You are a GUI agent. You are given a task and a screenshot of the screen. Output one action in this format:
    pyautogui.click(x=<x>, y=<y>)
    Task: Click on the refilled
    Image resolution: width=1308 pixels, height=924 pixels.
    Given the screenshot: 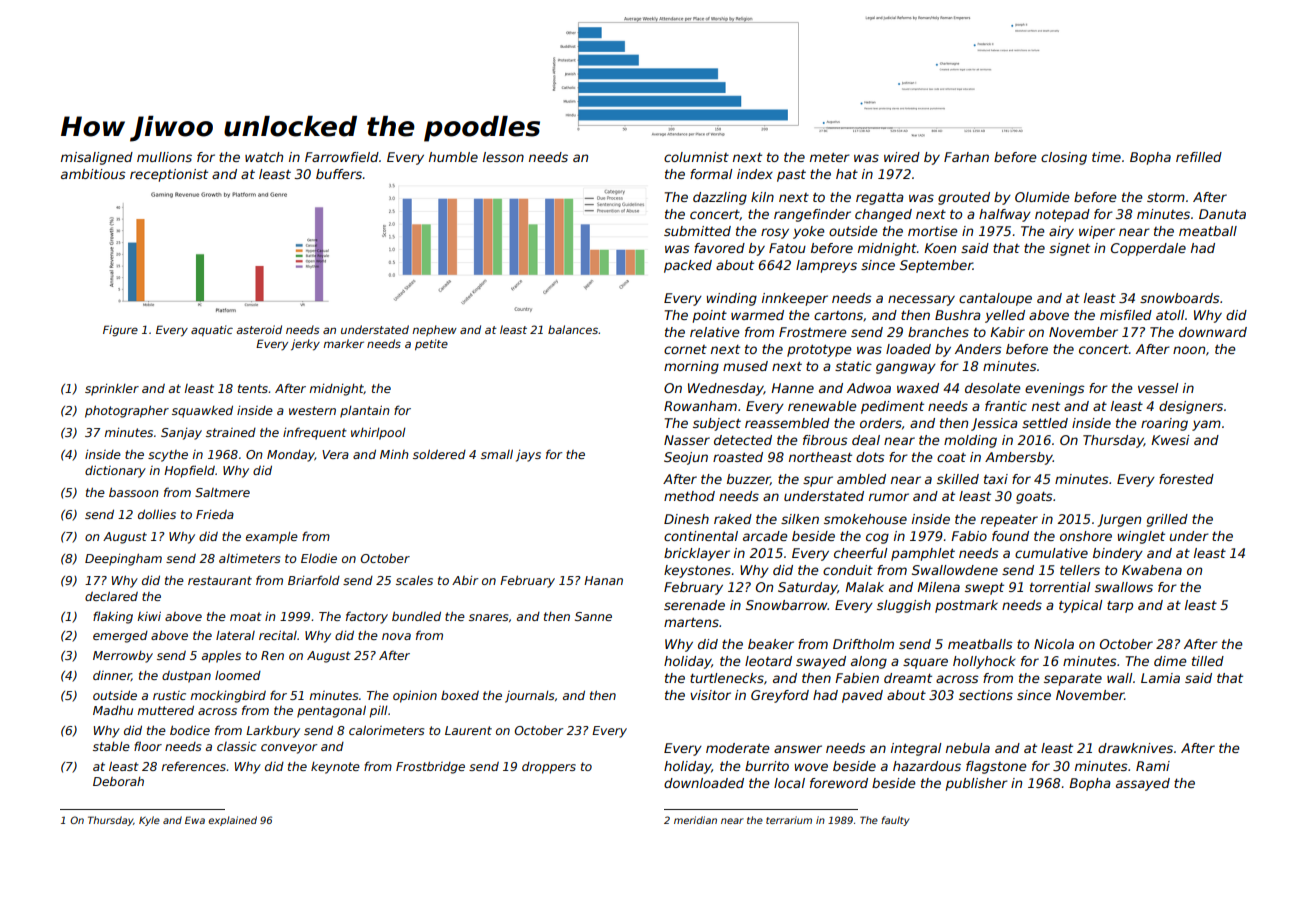 What is the action you would take?
    pyautogui.click(x=1199, y=157)
